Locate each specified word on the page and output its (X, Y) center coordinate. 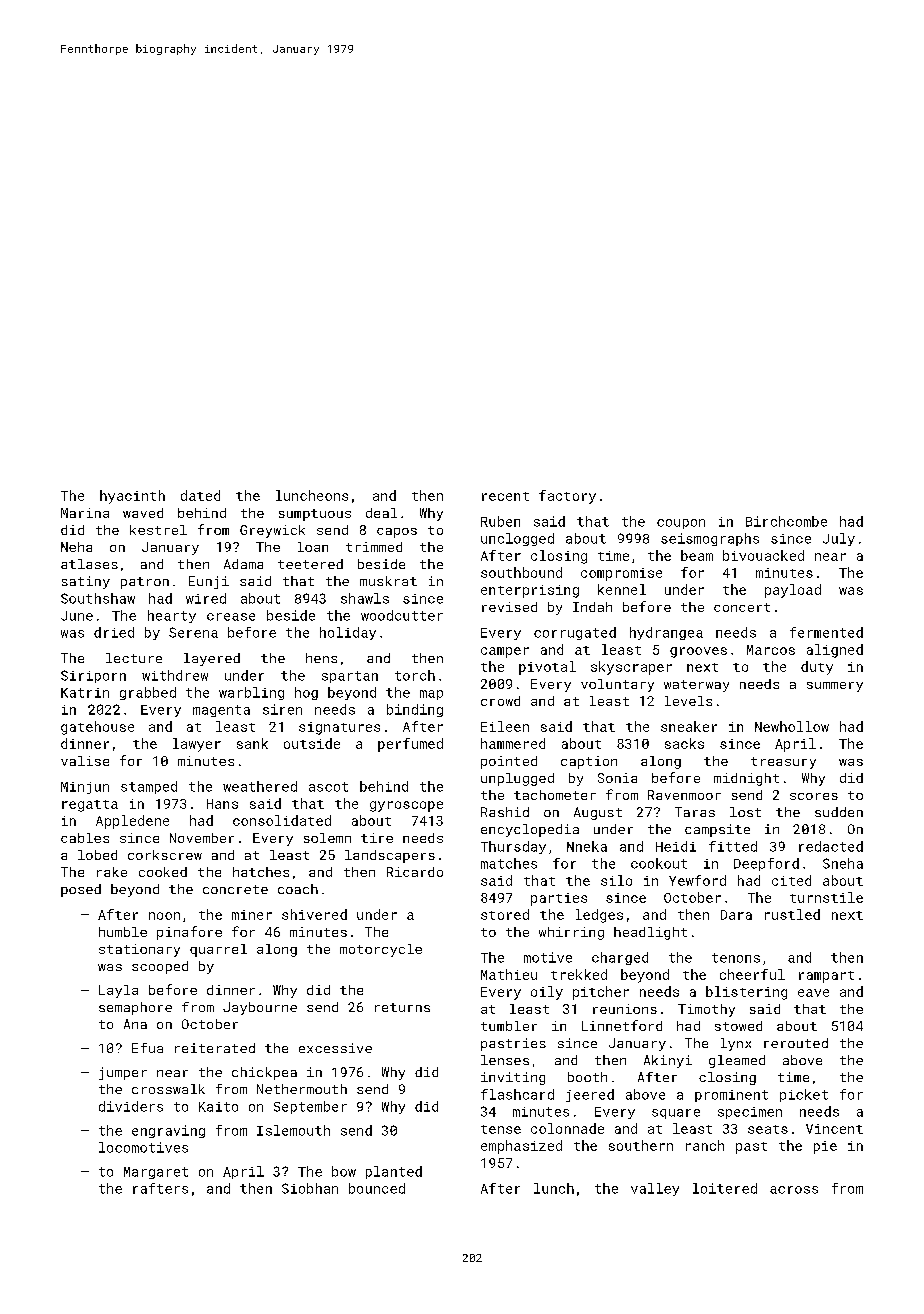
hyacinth (132, 497)
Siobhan (310, 1188)
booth (587, 1077)
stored (505, 914)
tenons (736, 958)
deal (381, 513)
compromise (621, 574)
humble (123, 932)
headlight (650, 933)
